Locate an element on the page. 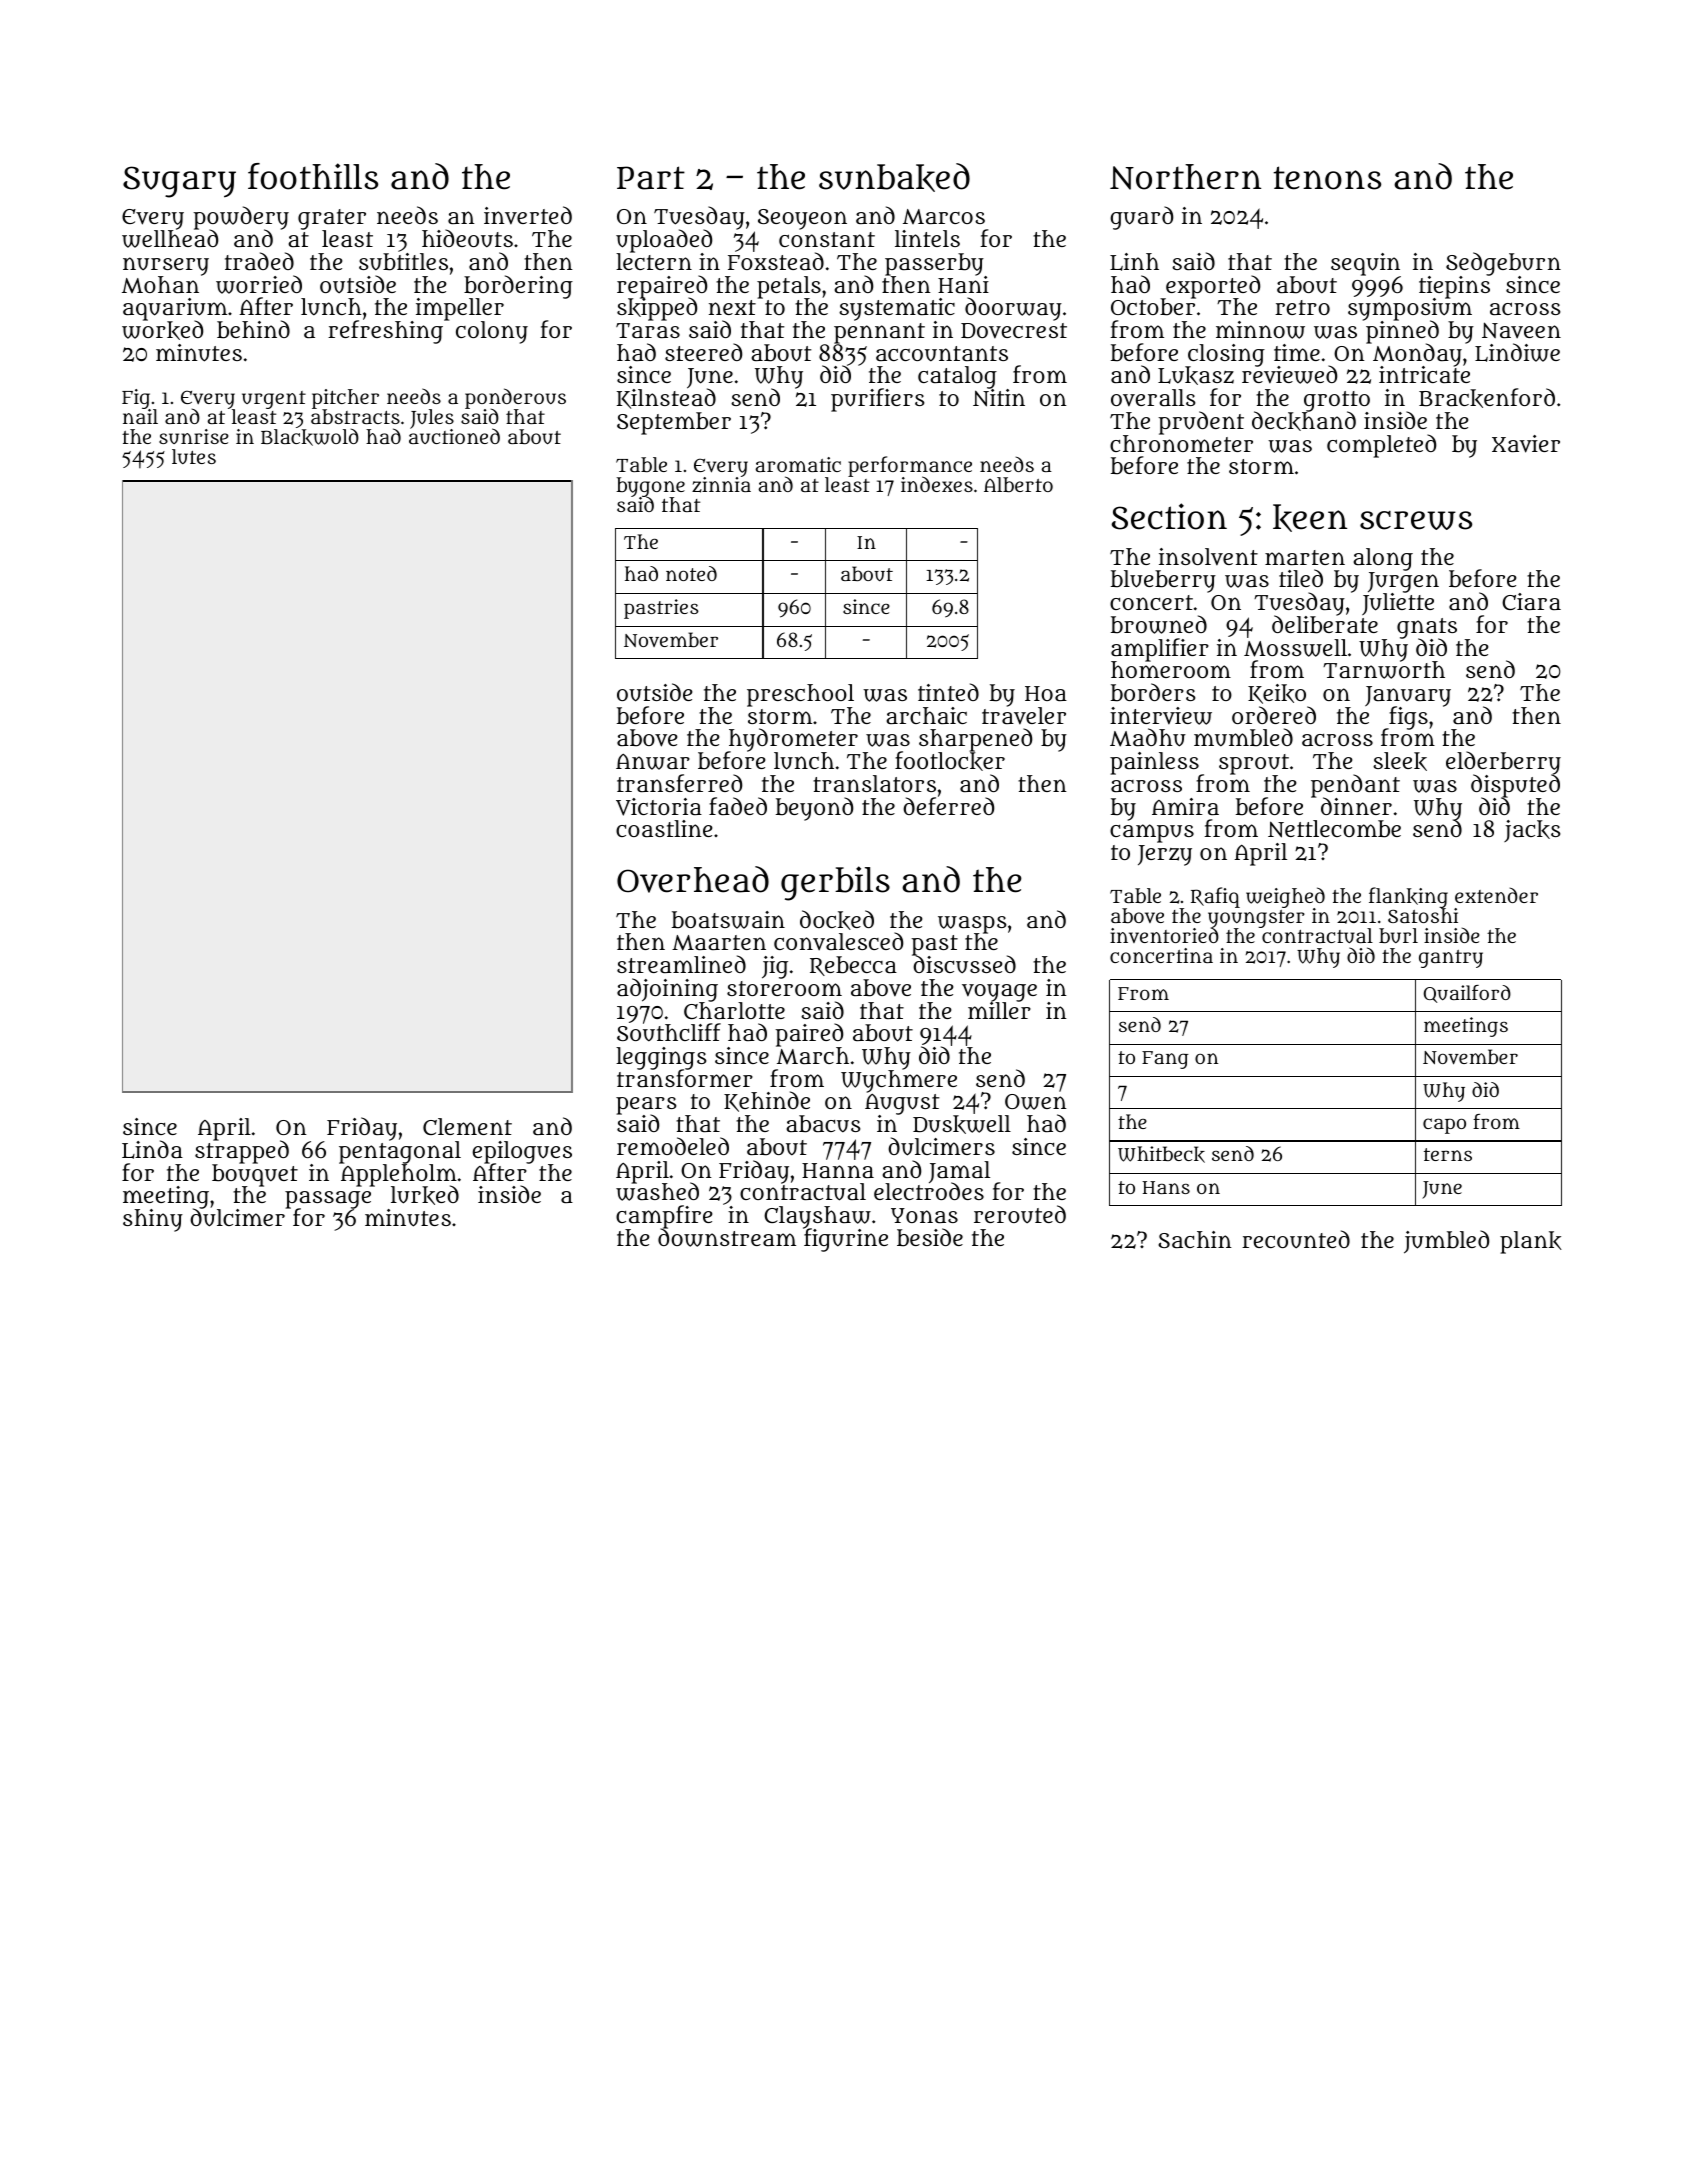  tenons is located at coordinates (1327, 178).
